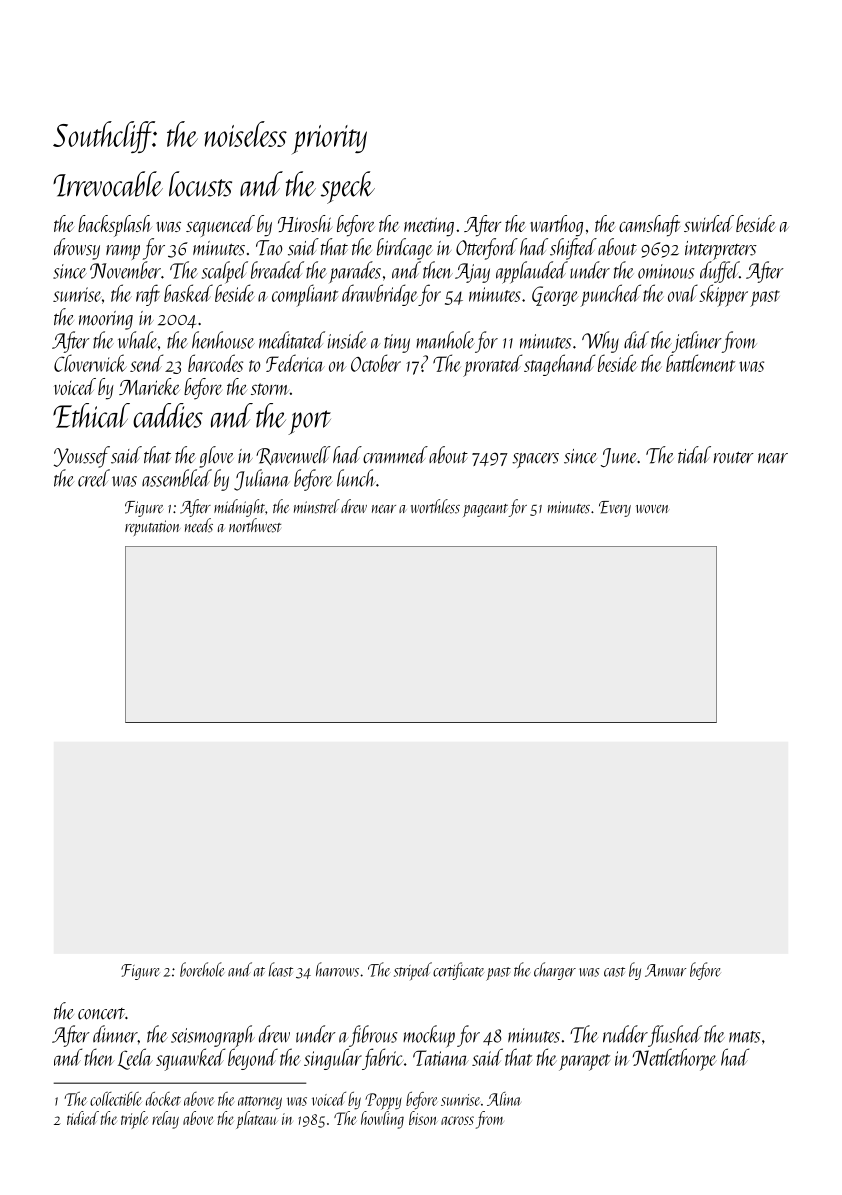 The image size is (842, 1195). I want to click on locusts, so click(200, 184).
